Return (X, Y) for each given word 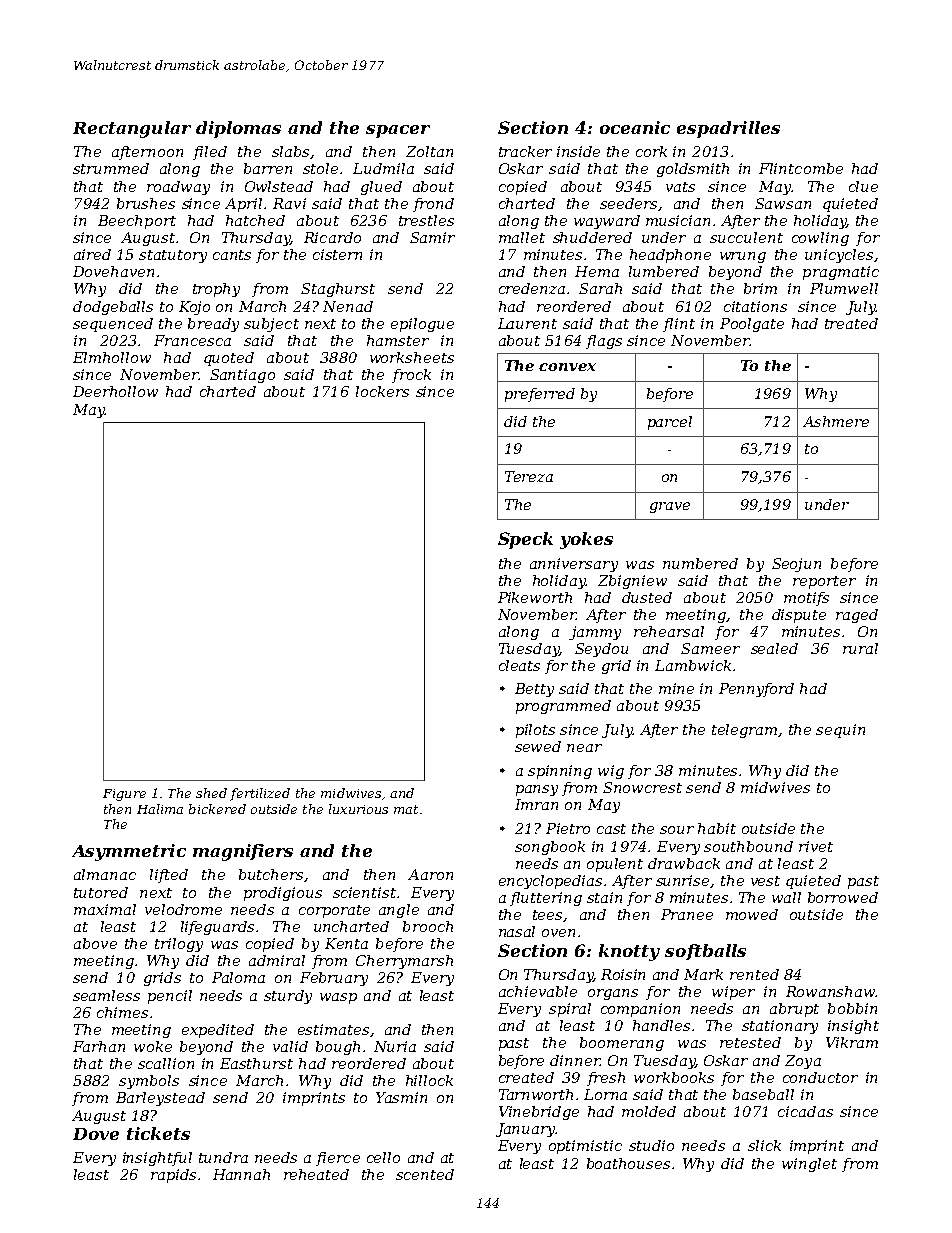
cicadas (805, 1111)
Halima (160, 809)
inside (578, 151)
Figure (124, 795)
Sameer (710, 648)
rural (860, 648)
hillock (429, 1080)
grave (670, 507)
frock (411, 376)
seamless (106, 995)
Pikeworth (535, 597)
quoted (229, 359)
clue (863, 186)
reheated (316, 1174)
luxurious (358, 809)
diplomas (238, 129)
